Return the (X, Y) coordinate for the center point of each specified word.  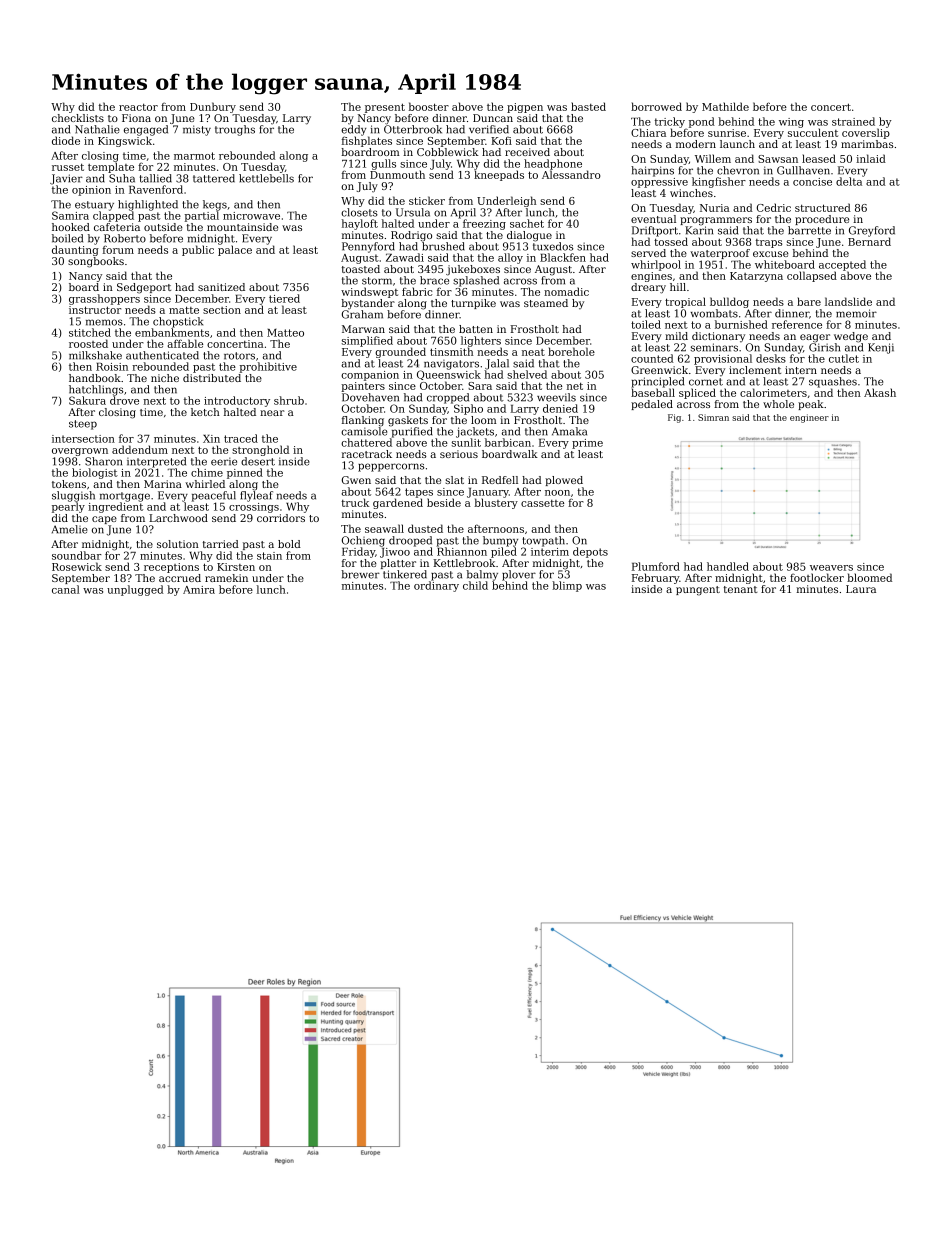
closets (359, 212)
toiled (646, 324)
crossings (254, 508)
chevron (738, 170)
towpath (543, 541)
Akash (880, 392)
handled (728, 566)
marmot (194, 156)
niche (165, 378)
